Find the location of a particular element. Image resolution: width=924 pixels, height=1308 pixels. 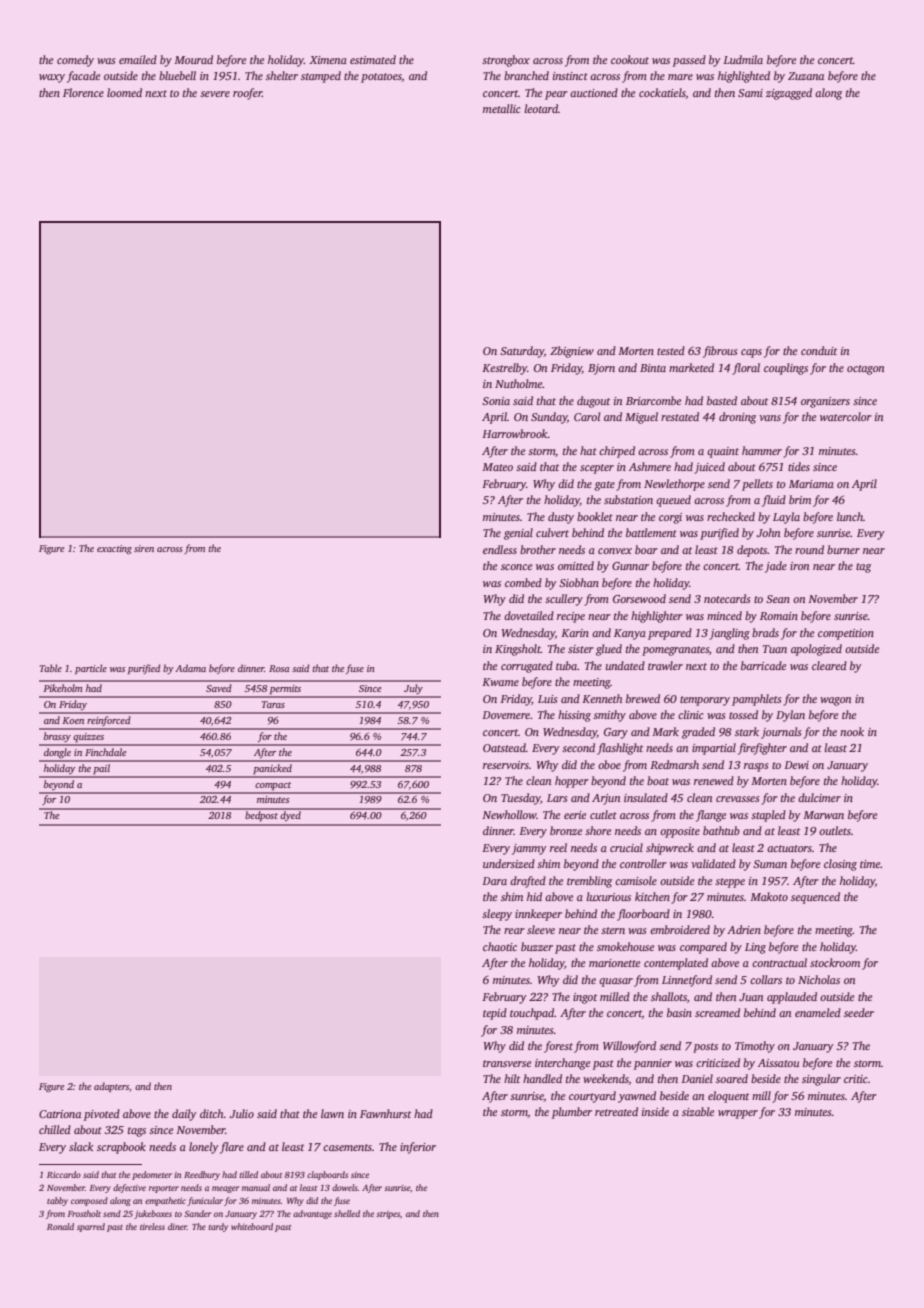

octagon is located at coordinates (865, 370).
